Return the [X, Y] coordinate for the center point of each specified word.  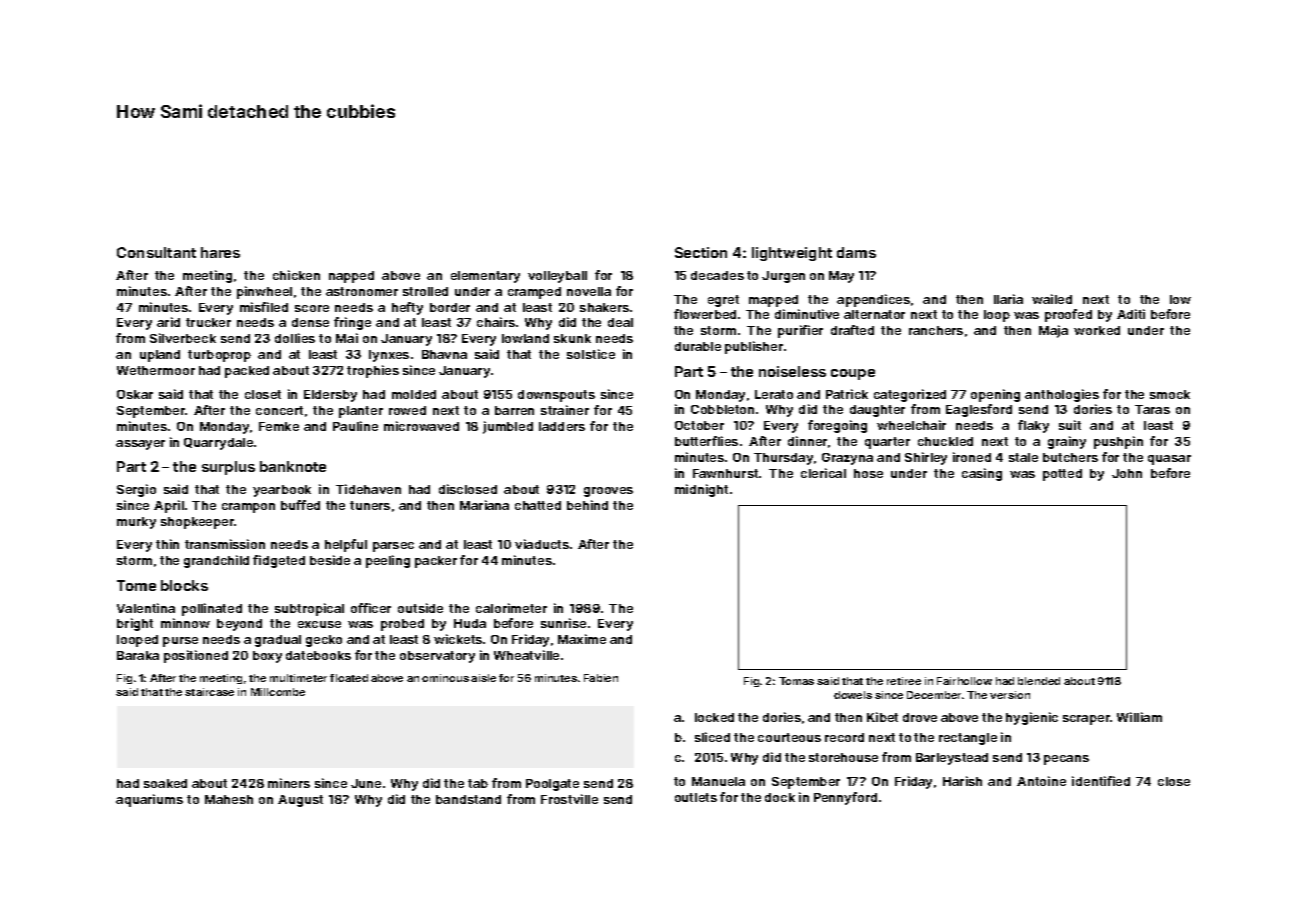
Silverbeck [183, 338]
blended [1039, 681]
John [1127, 473]
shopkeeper [198, 523]
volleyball [557, 277]
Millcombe [278, 692]
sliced [712, 737]
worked [1097, 330]
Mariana [484, 505]
